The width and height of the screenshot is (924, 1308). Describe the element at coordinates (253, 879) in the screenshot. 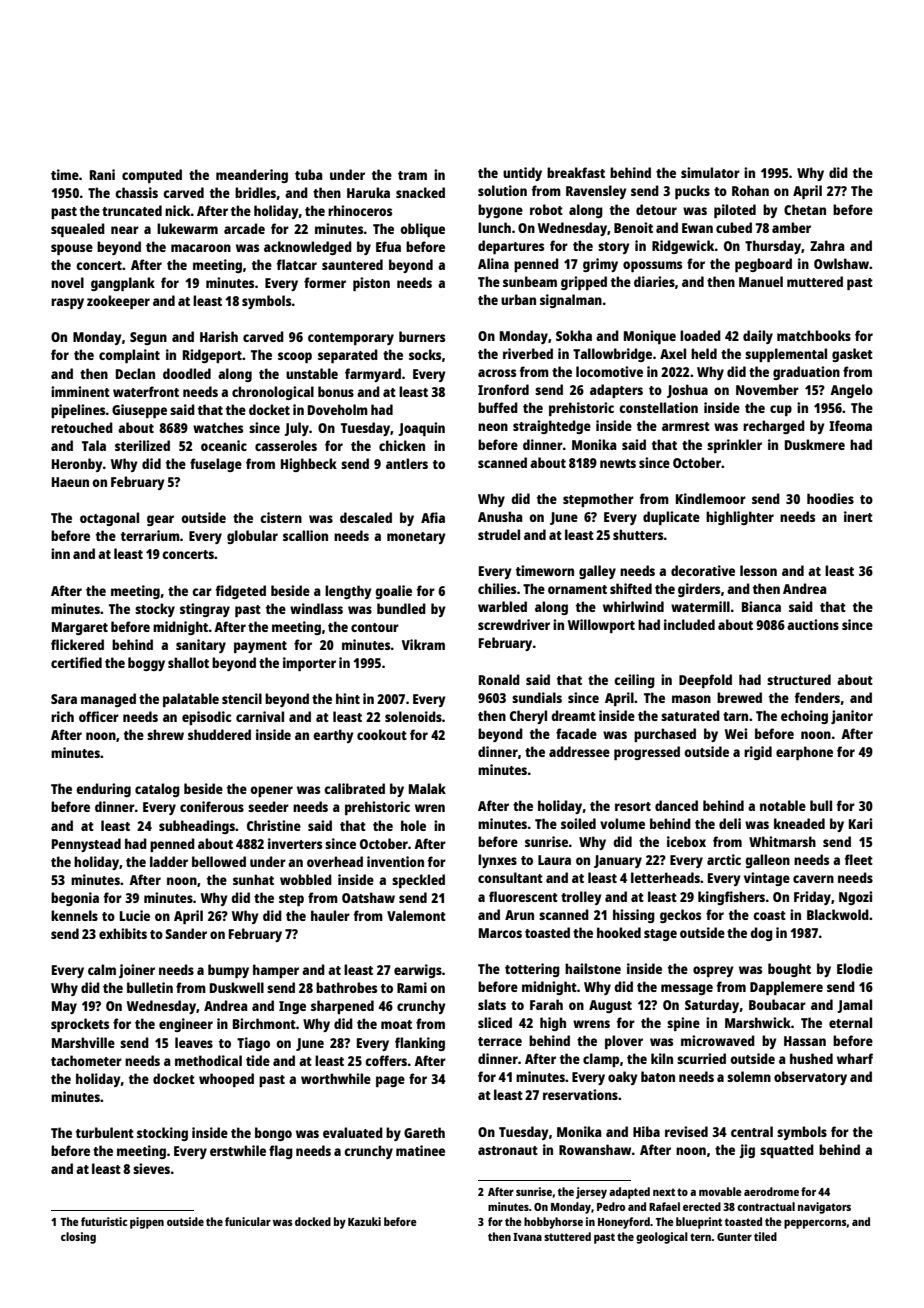

I see `sunhat` at that location.
